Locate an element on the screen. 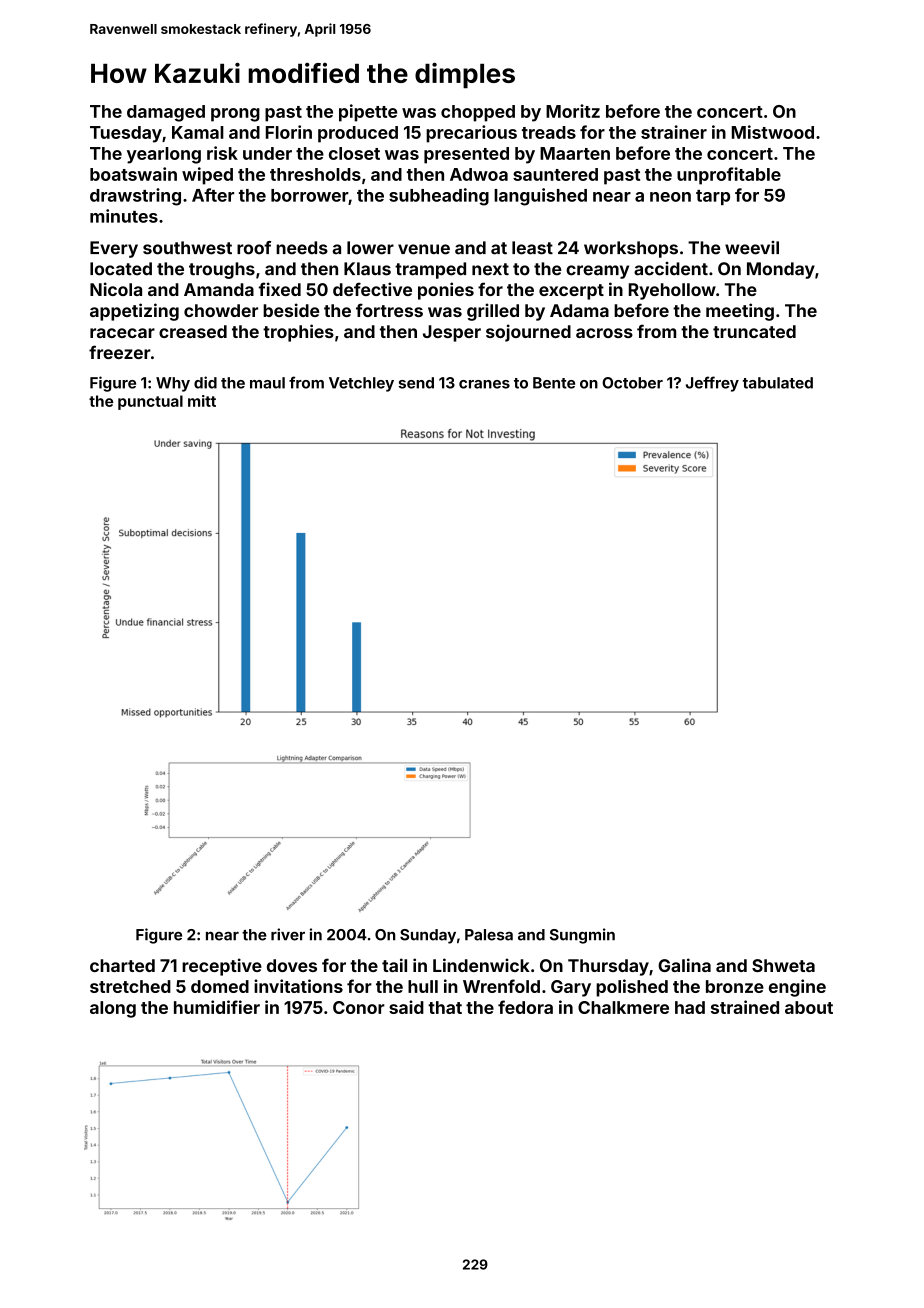 This screenshot has width=924, height=1308. prong is located at coordinates (235, 115).
